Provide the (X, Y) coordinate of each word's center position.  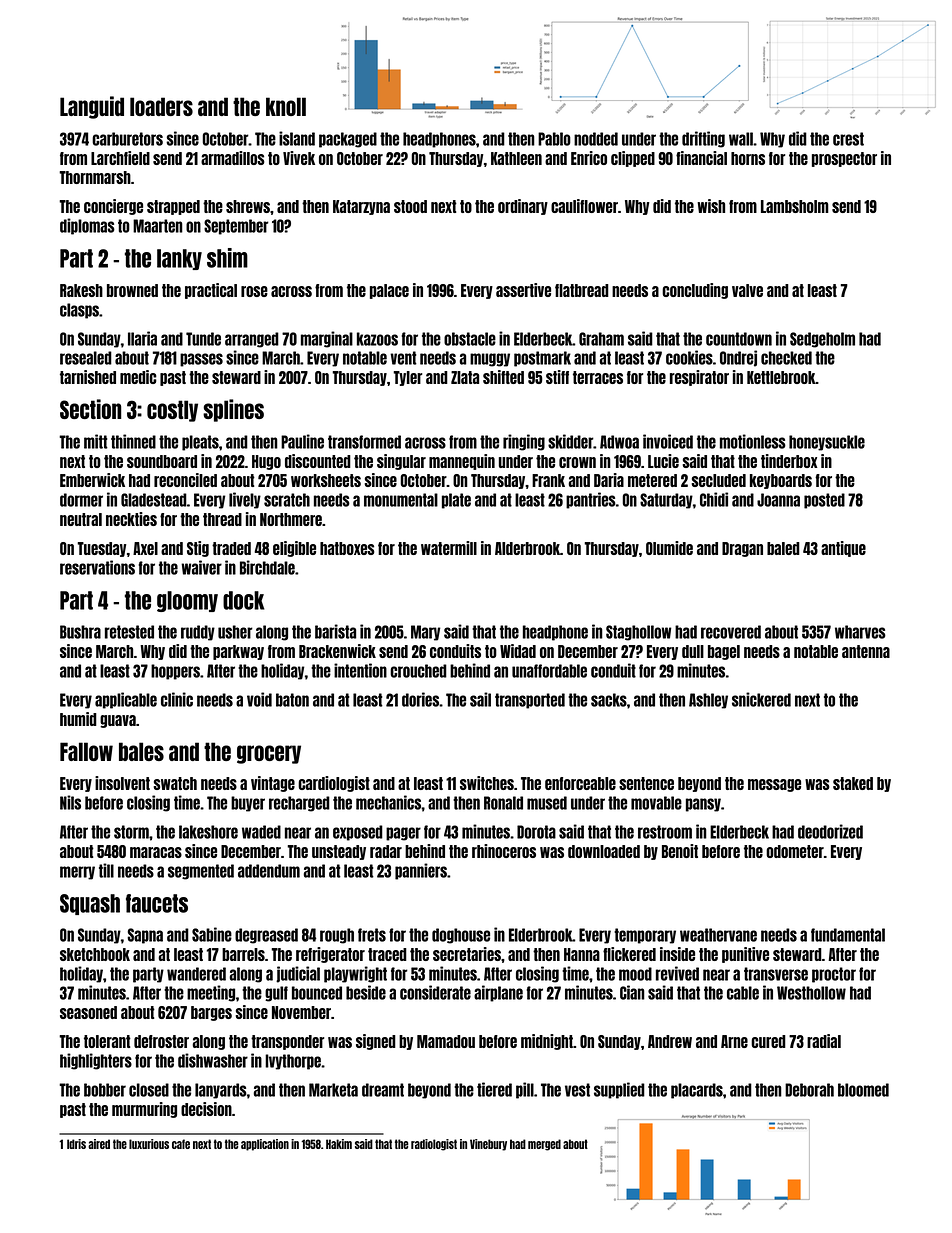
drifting (703, 139)
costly (172, 411)
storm (131, 832)
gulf (276, 994)
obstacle (470, 339)
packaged (348, 140)
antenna (866, 651)
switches (487, 783)
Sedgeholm (822, 340)
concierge (113, 207)
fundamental (848, 935)
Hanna (582, 954)
